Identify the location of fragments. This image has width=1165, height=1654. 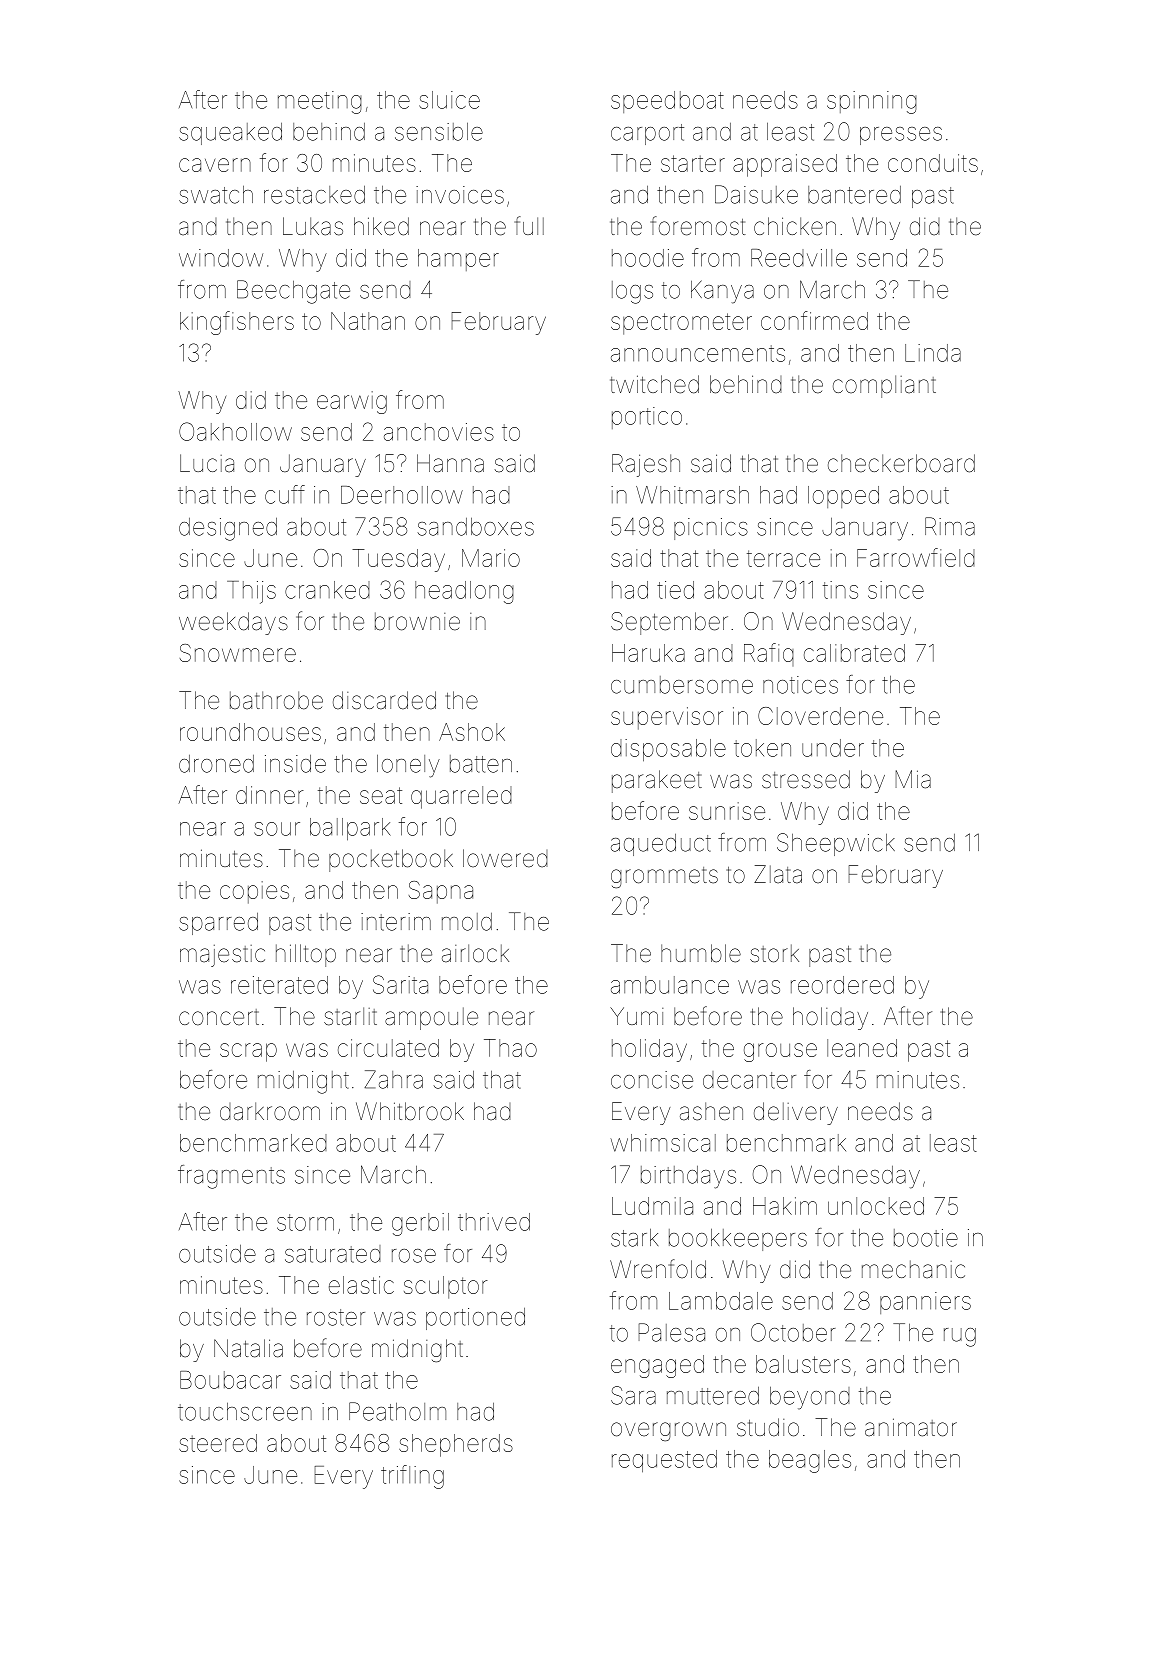
(231, 1177).
